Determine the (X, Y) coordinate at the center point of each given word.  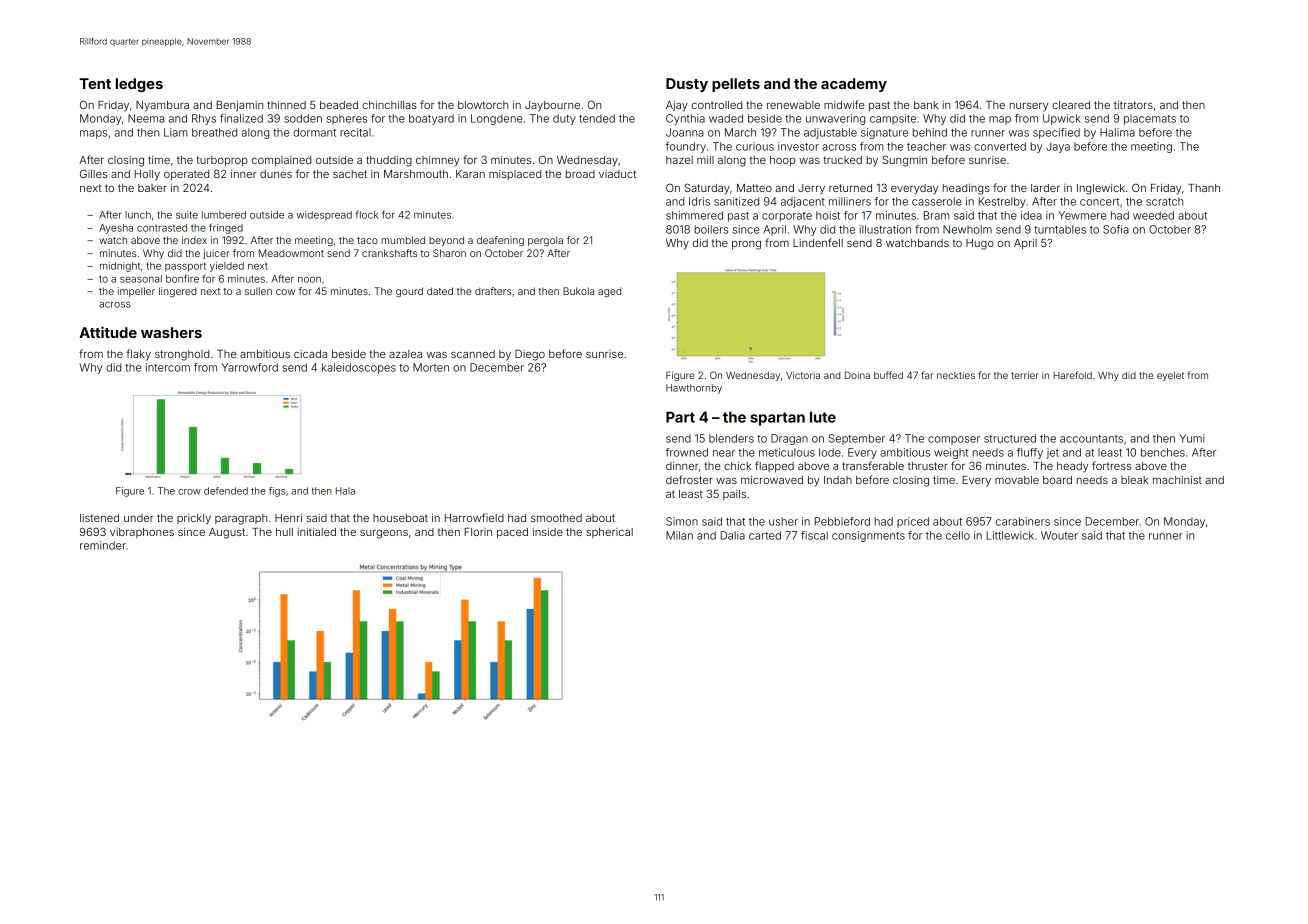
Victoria (803, 375)
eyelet (1170, 376)
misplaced (515, 175)
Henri (288, 518)
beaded (339, 105)
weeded (1153, 215)
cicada (310, 354)
